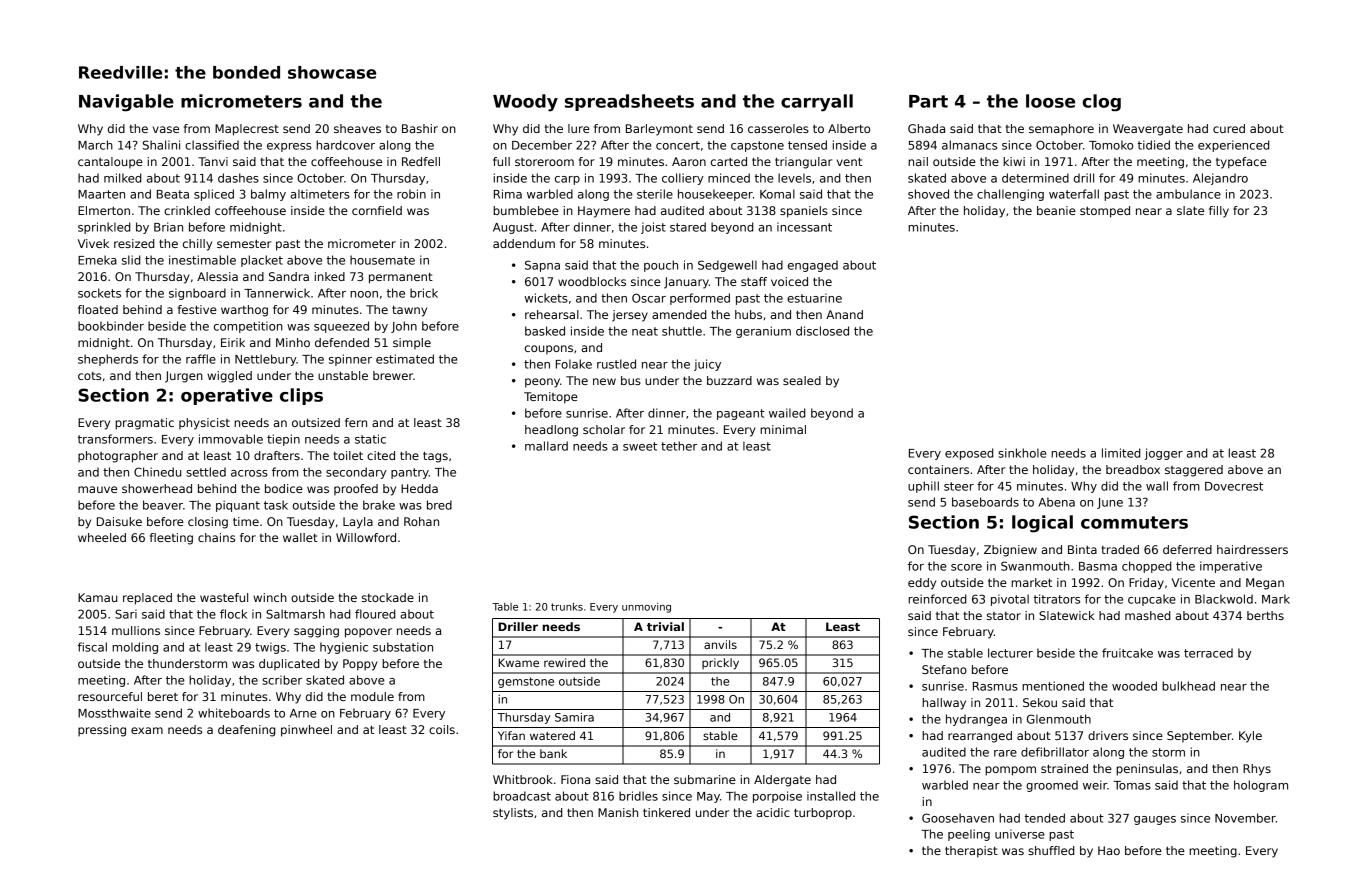  Describe the element at coordinates (1101, 103) in the screenshot. I see `clog` at that location.
